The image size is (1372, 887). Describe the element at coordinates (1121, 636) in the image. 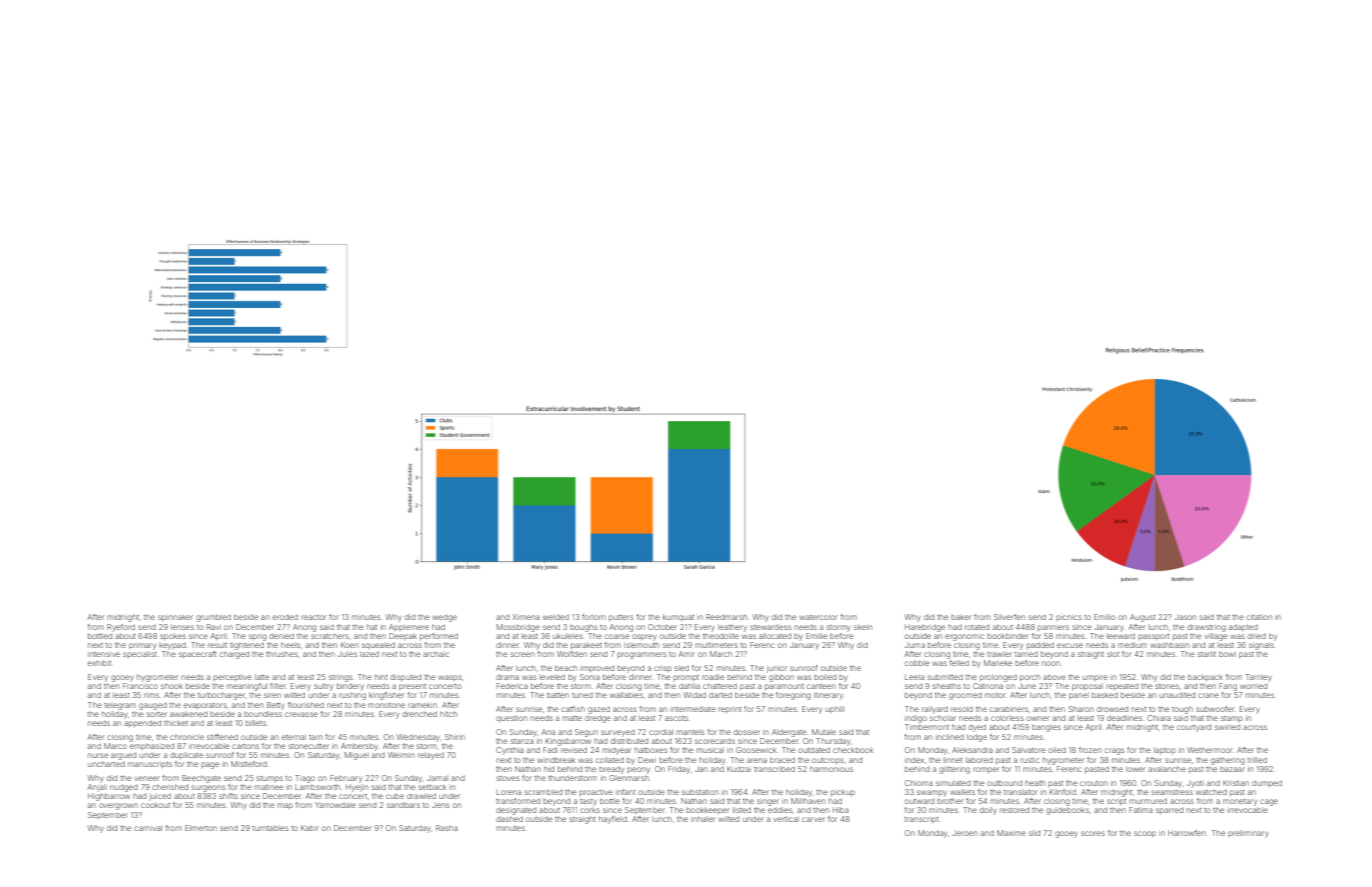

I see `leeward` at that location.
